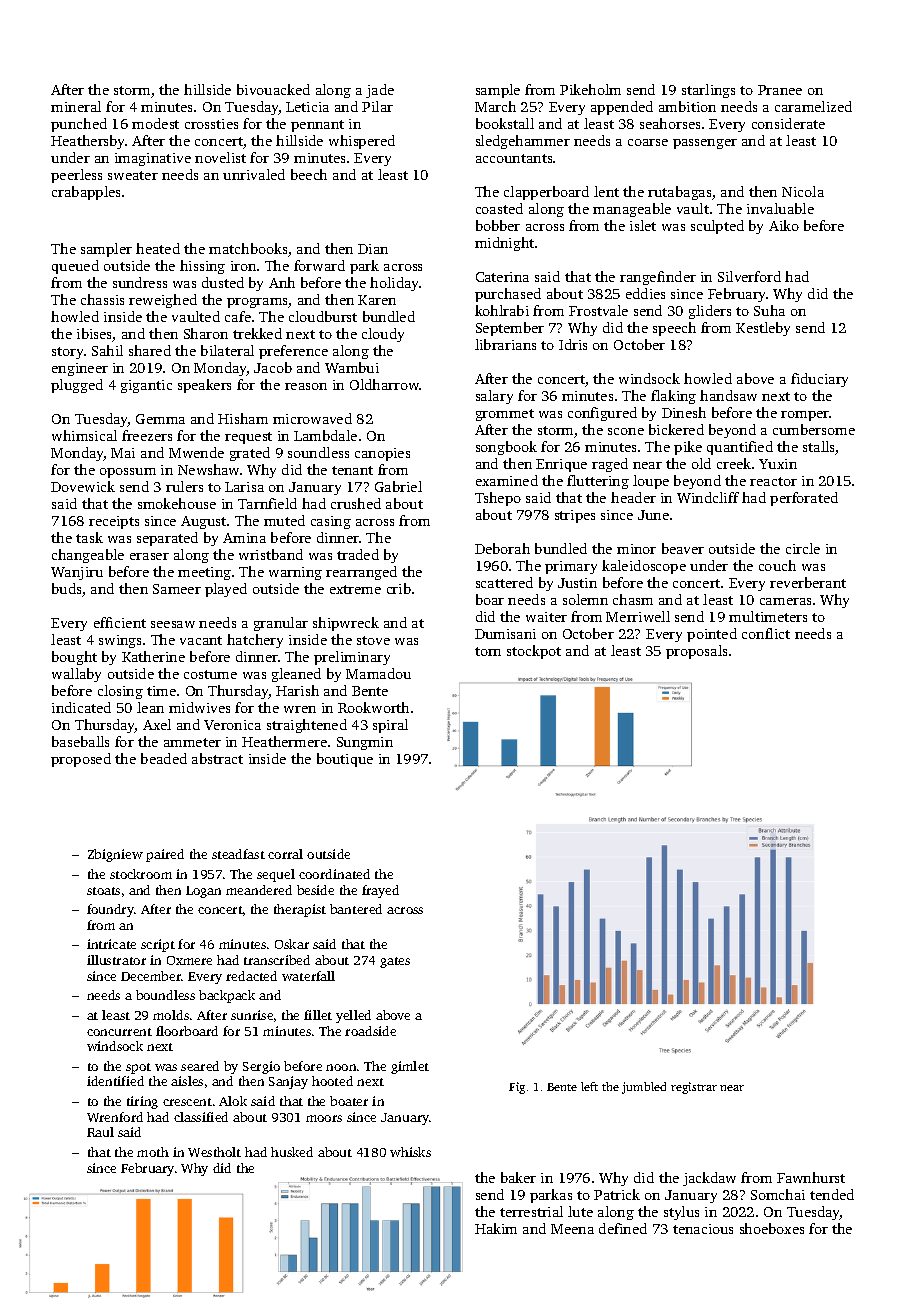 Image resolution: width=908 pixels, height=1316 pixels. What do you see at coordinates (708, 91) in the image?
I see `starlings` at bounding box center [708, 91].
